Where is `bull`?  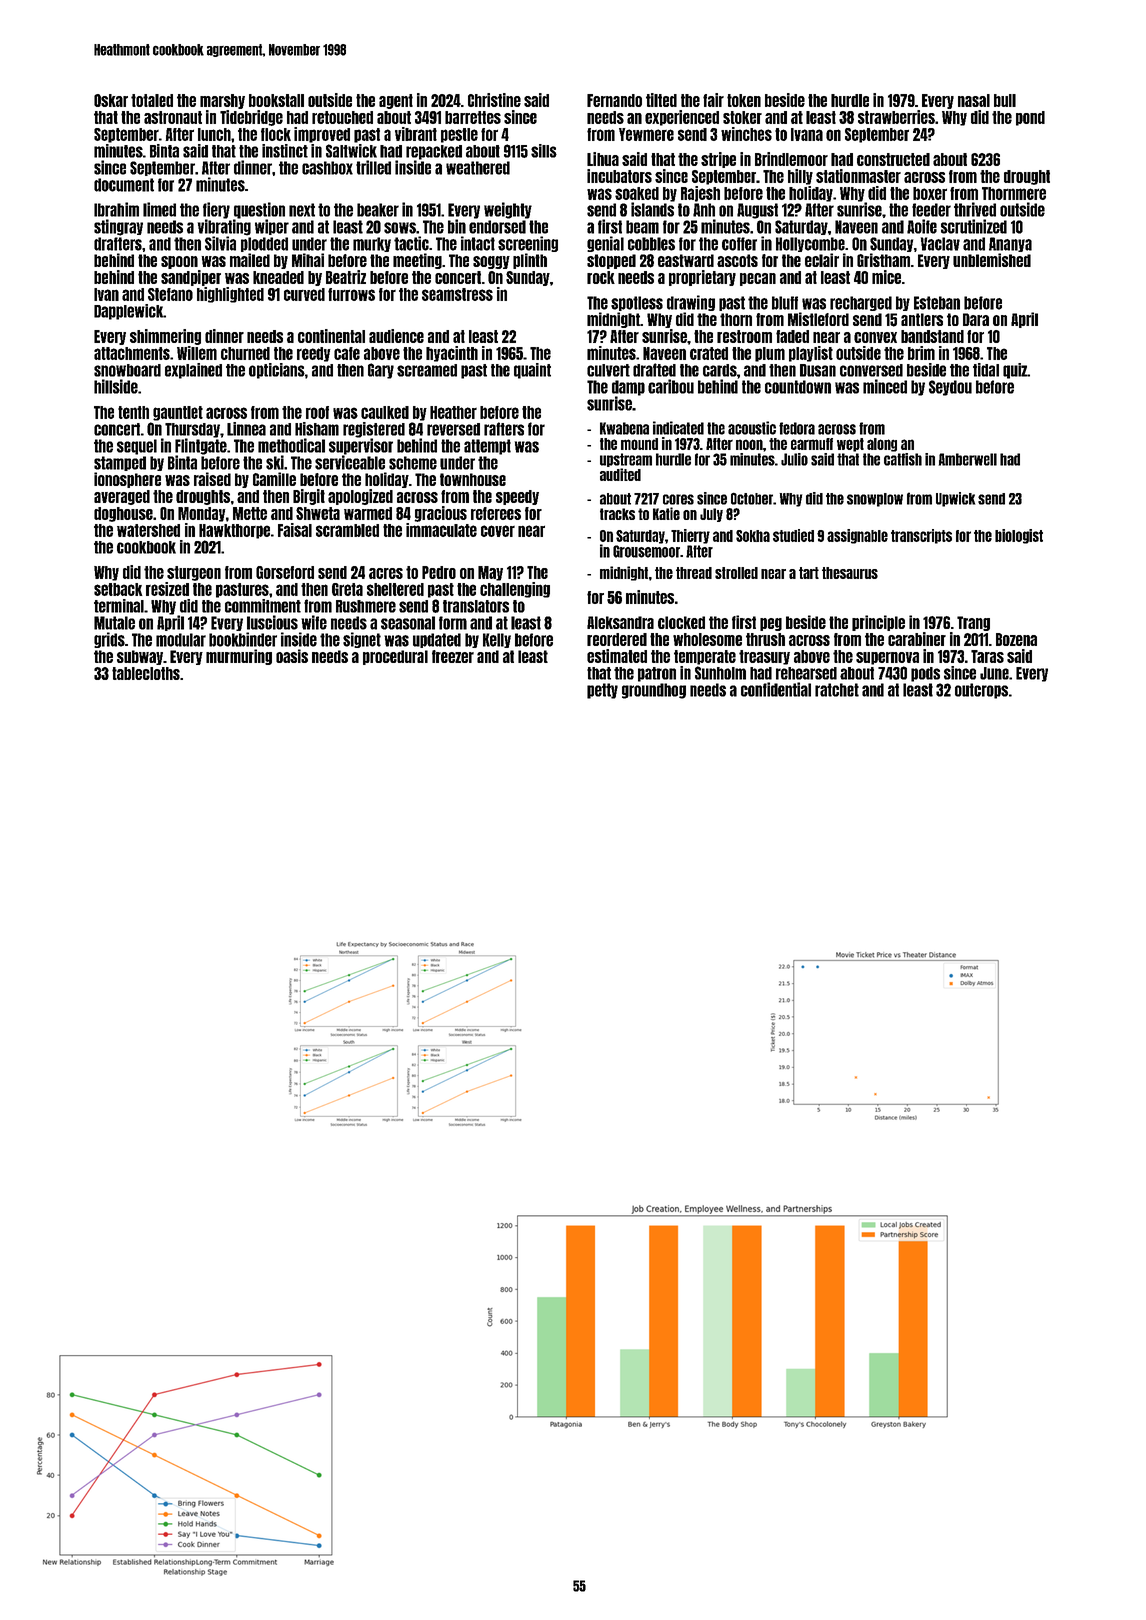 bull is located at coordinates (1005, 100).
